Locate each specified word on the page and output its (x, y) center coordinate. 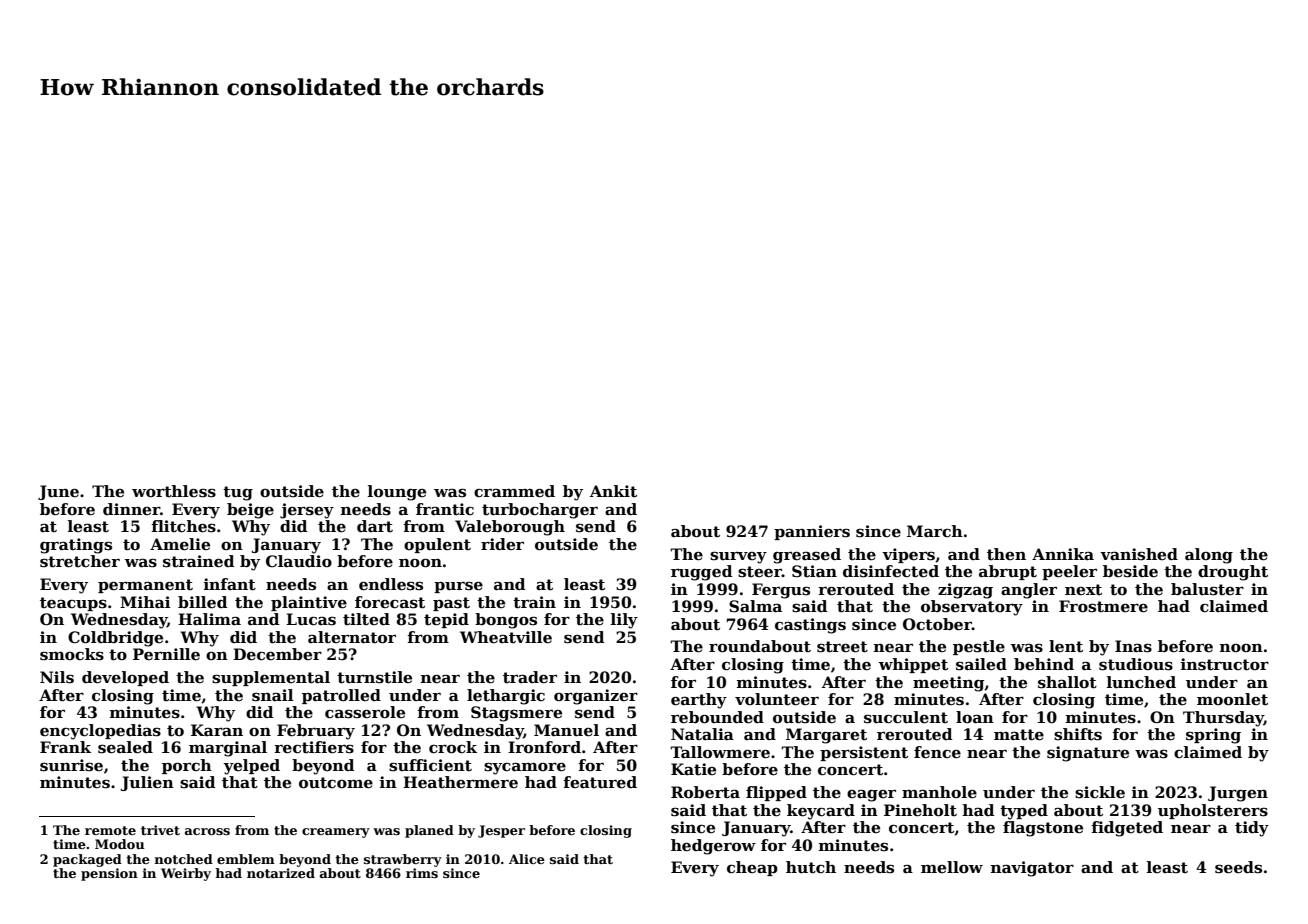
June (58, 492)
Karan (217, 730)
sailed (981, 664)
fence (937, 752)
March (935, 531)
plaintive (309, 603)
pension (109, 874)
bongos (506, 621)
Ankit (613, 491)
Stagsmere (516, 714)
